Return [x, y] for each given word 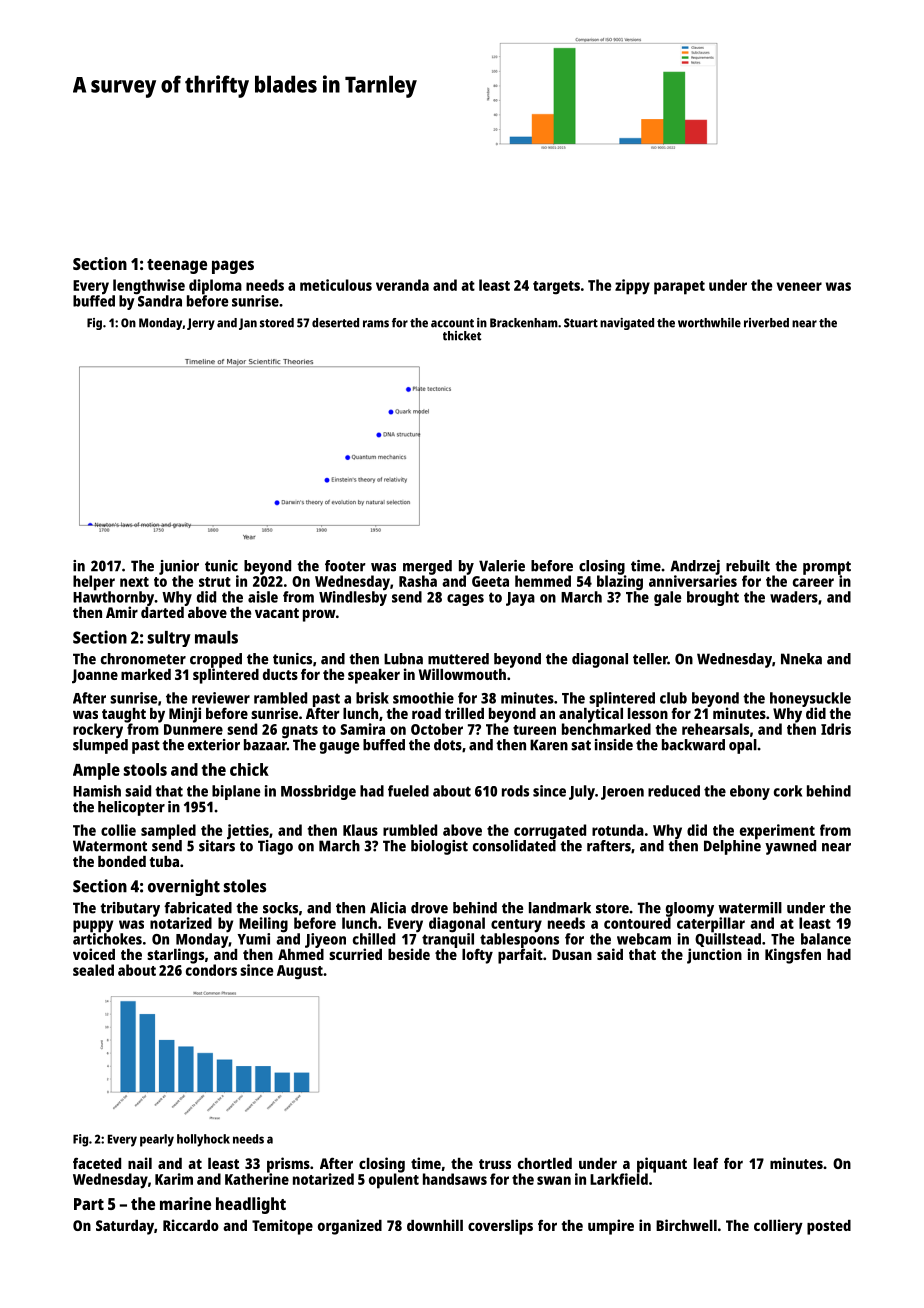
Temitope [282, 1227]
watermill [750, 908]
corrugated [550, 832]
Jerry [201, 324]
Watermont [110, 846]
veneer [799, 286]
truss [495, 1164]
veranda [402, 285]
